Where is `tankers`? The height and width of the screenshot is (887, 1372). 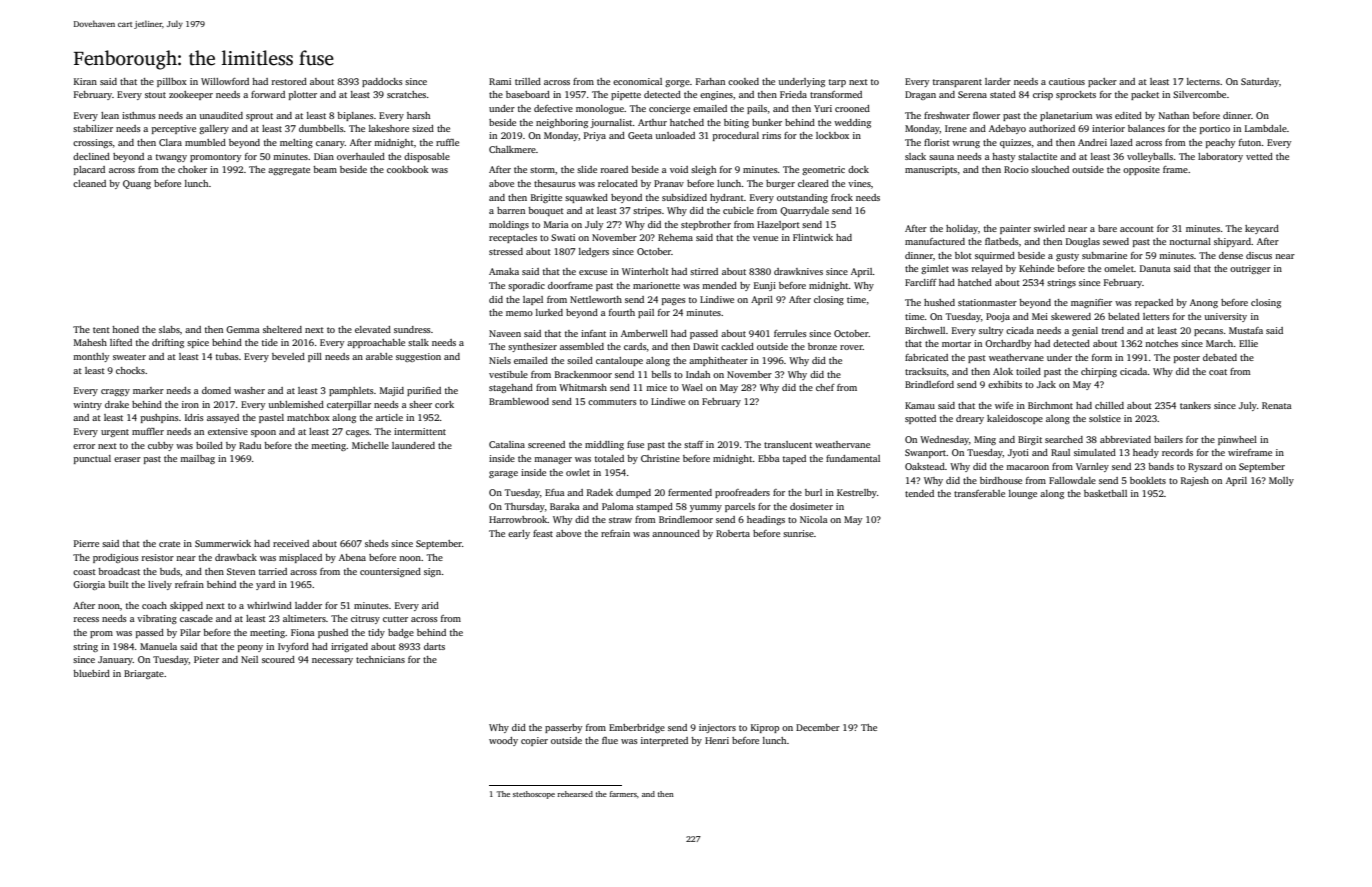 tankers is located at coordinates (1195, 405).
